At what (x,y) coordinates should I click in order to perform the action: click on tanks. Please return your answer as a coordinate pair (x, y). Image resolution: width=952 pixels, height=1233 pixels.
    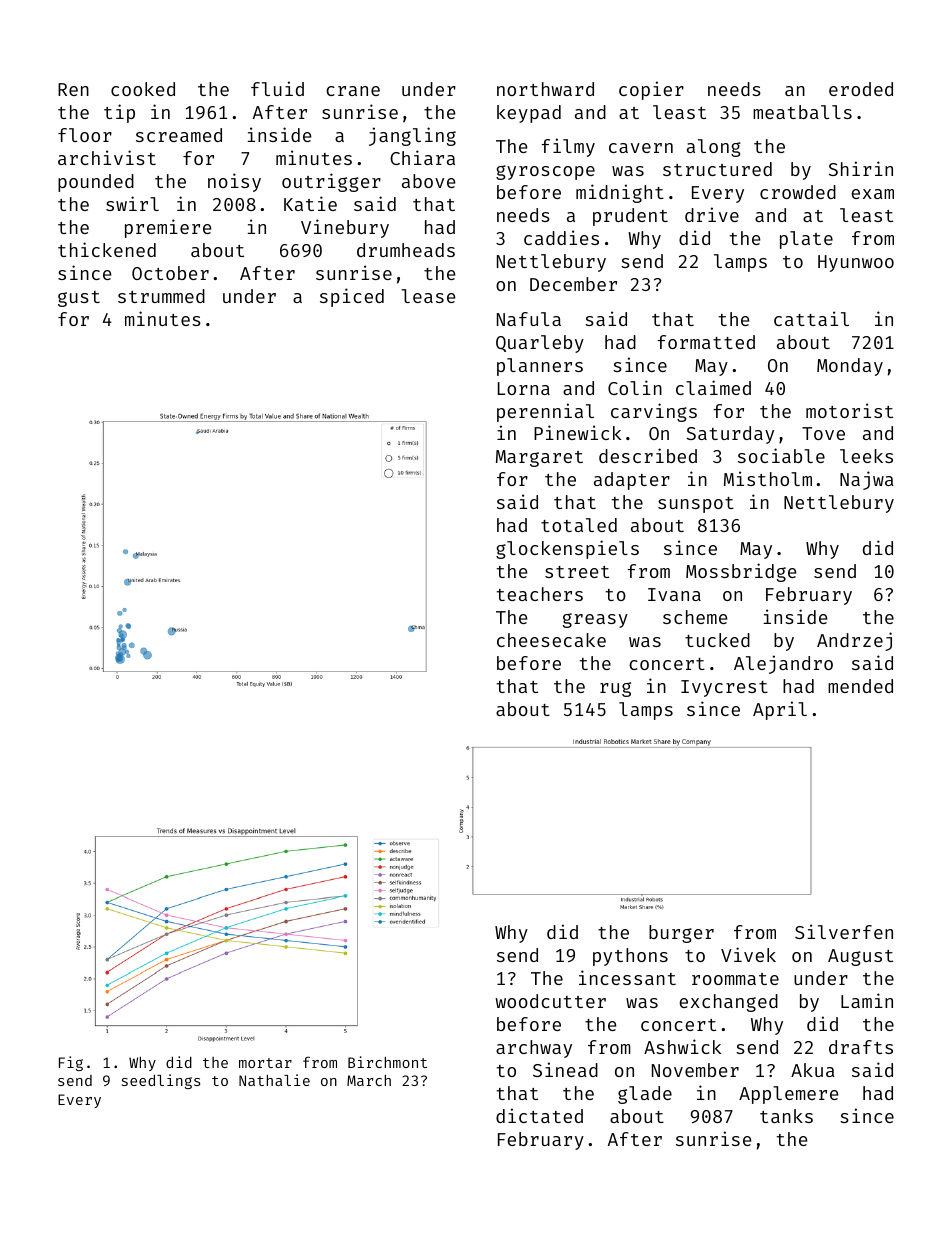
    Looking at the image, I should click on (786, 1116).
